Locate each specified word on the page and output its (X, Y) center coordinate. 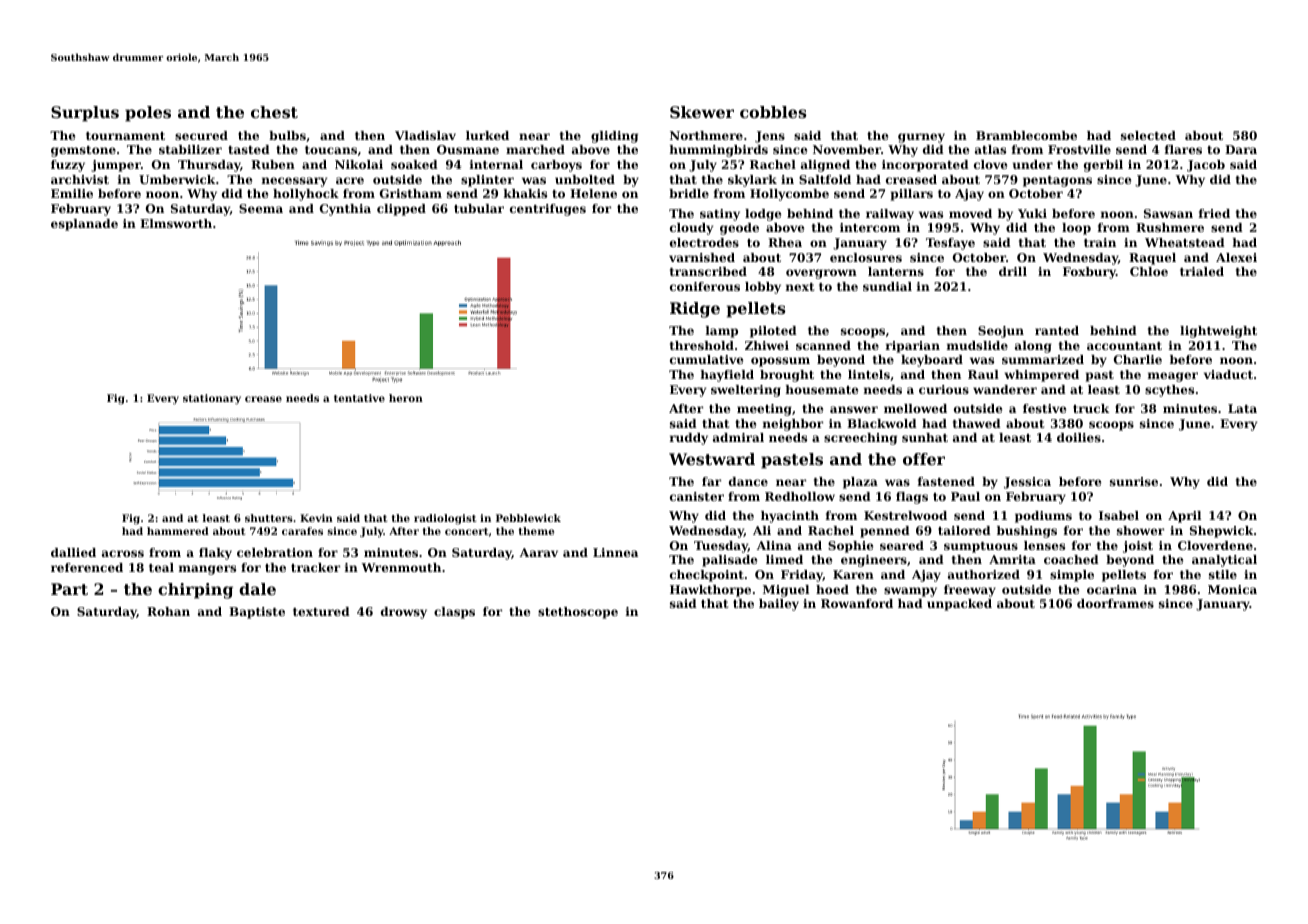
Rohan (168, 611)
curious (944, 389)
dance (748, 481)
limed (784, 559)
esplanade (84, 225)
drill (1013, 271)
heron (406, 398)
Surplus (85, 114)
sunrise (1134, 481)
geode (739, 229)
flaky (215, 554)
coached (1071, 559)
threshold (702, 345)
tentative (359, 398)
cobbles (773, 112)
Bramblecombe (1026, 135)
